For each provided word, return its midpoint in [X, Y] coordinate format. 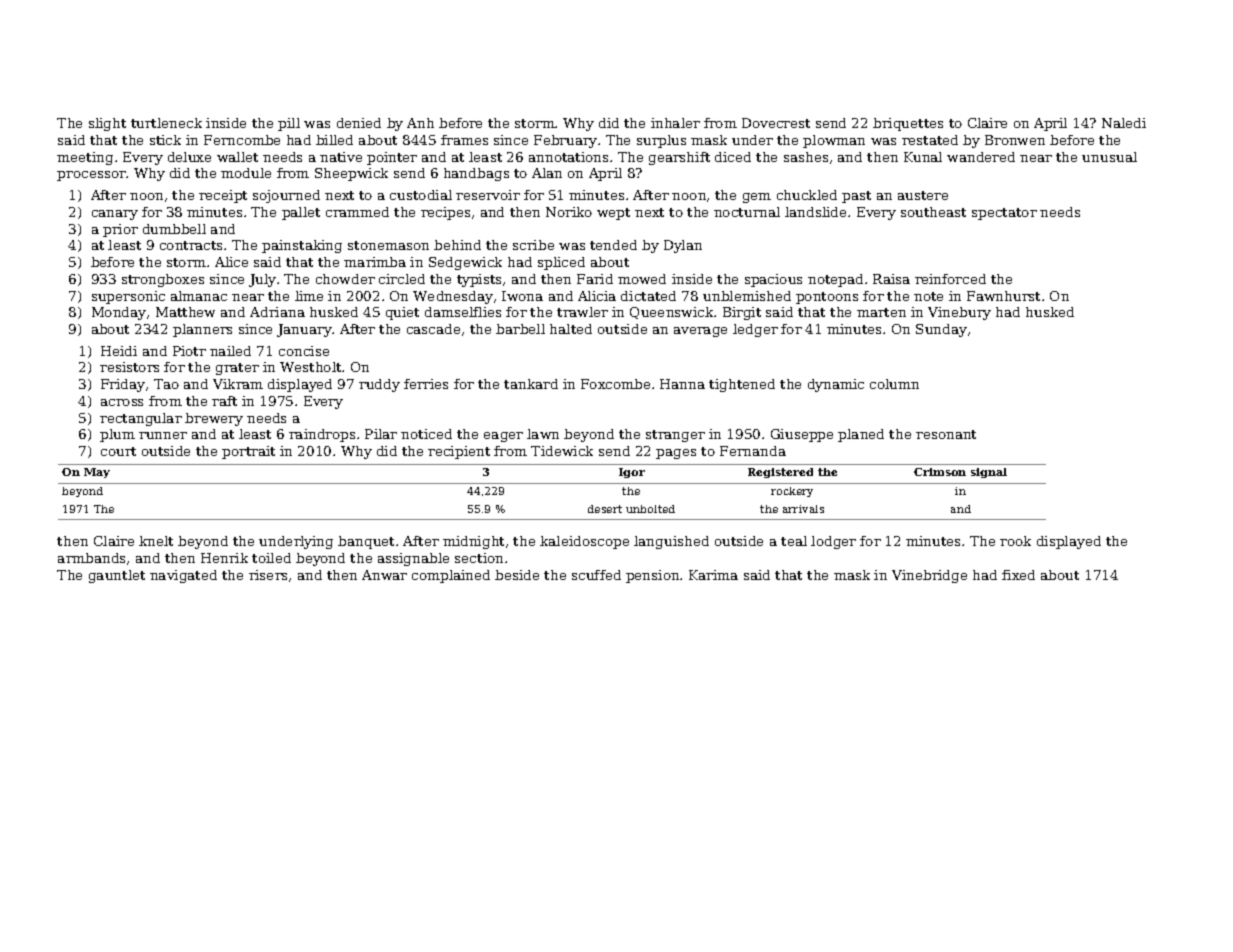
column [894, 384]
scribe [533, 245]
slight [107, 124]
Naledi [1124, 123]
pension [652, 576]
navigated [183, 576]
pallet [301, 213]
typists [479, 280]
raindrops [322, 435]
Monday [119, 313]
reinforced [950, 279]
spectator [1004, 214]
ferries [426, 384]
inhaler [675, 123]
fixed [1018, 575]
